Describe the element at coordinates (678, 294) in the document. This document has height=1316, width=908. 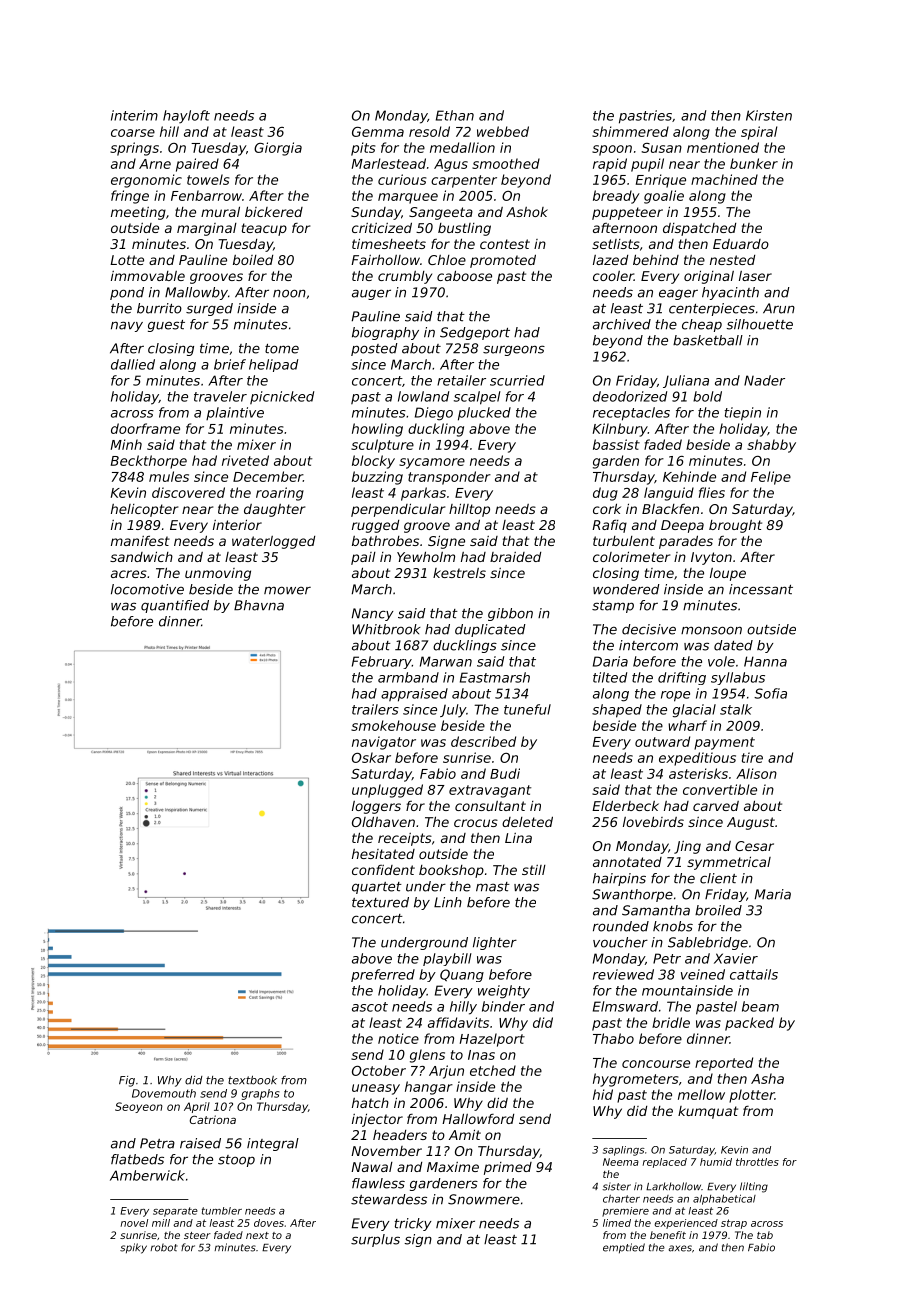
I see `eager` at that location.
